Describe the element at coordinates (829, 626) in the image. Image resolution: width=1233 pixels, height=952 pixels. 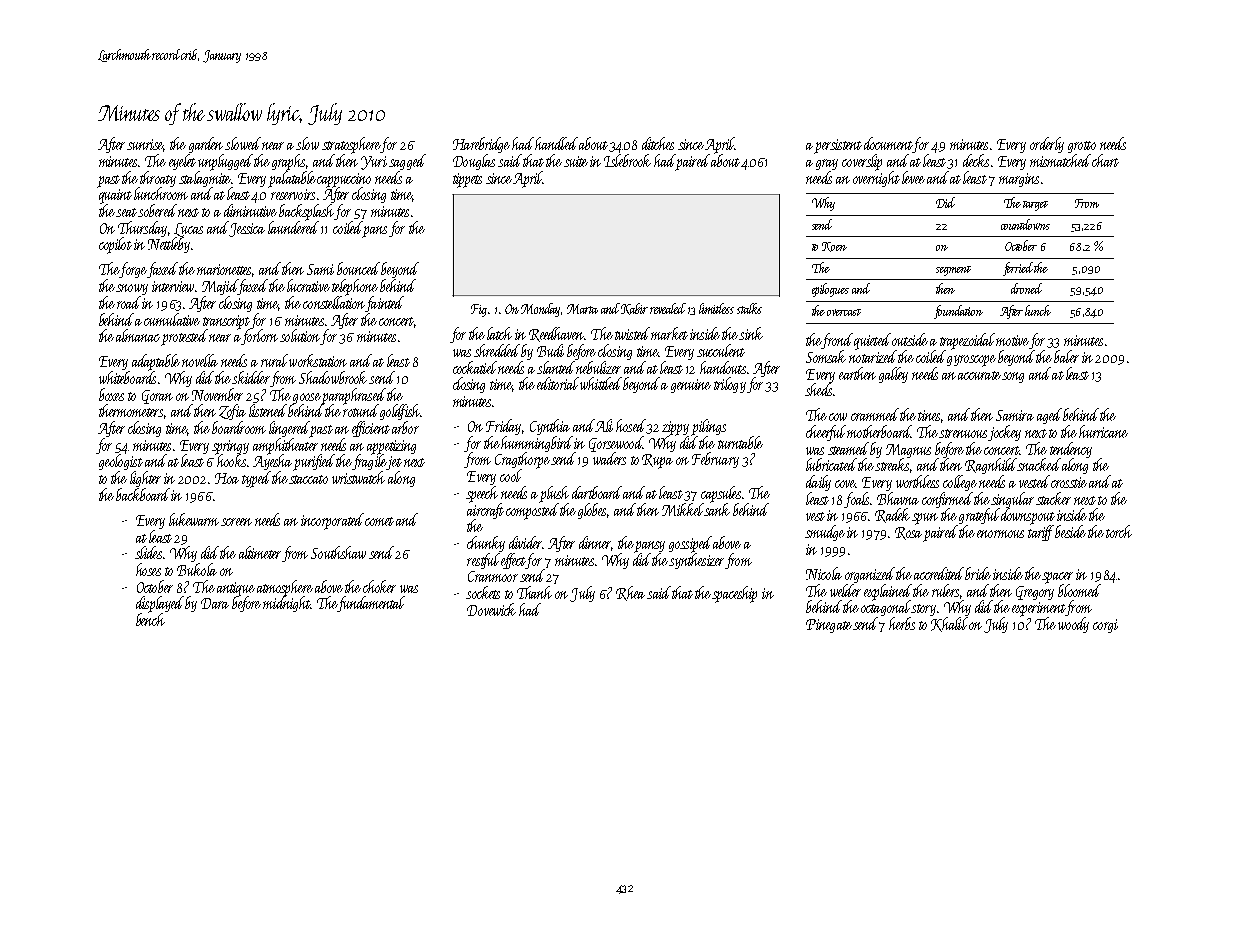
I see `Pinegate` at that location.
